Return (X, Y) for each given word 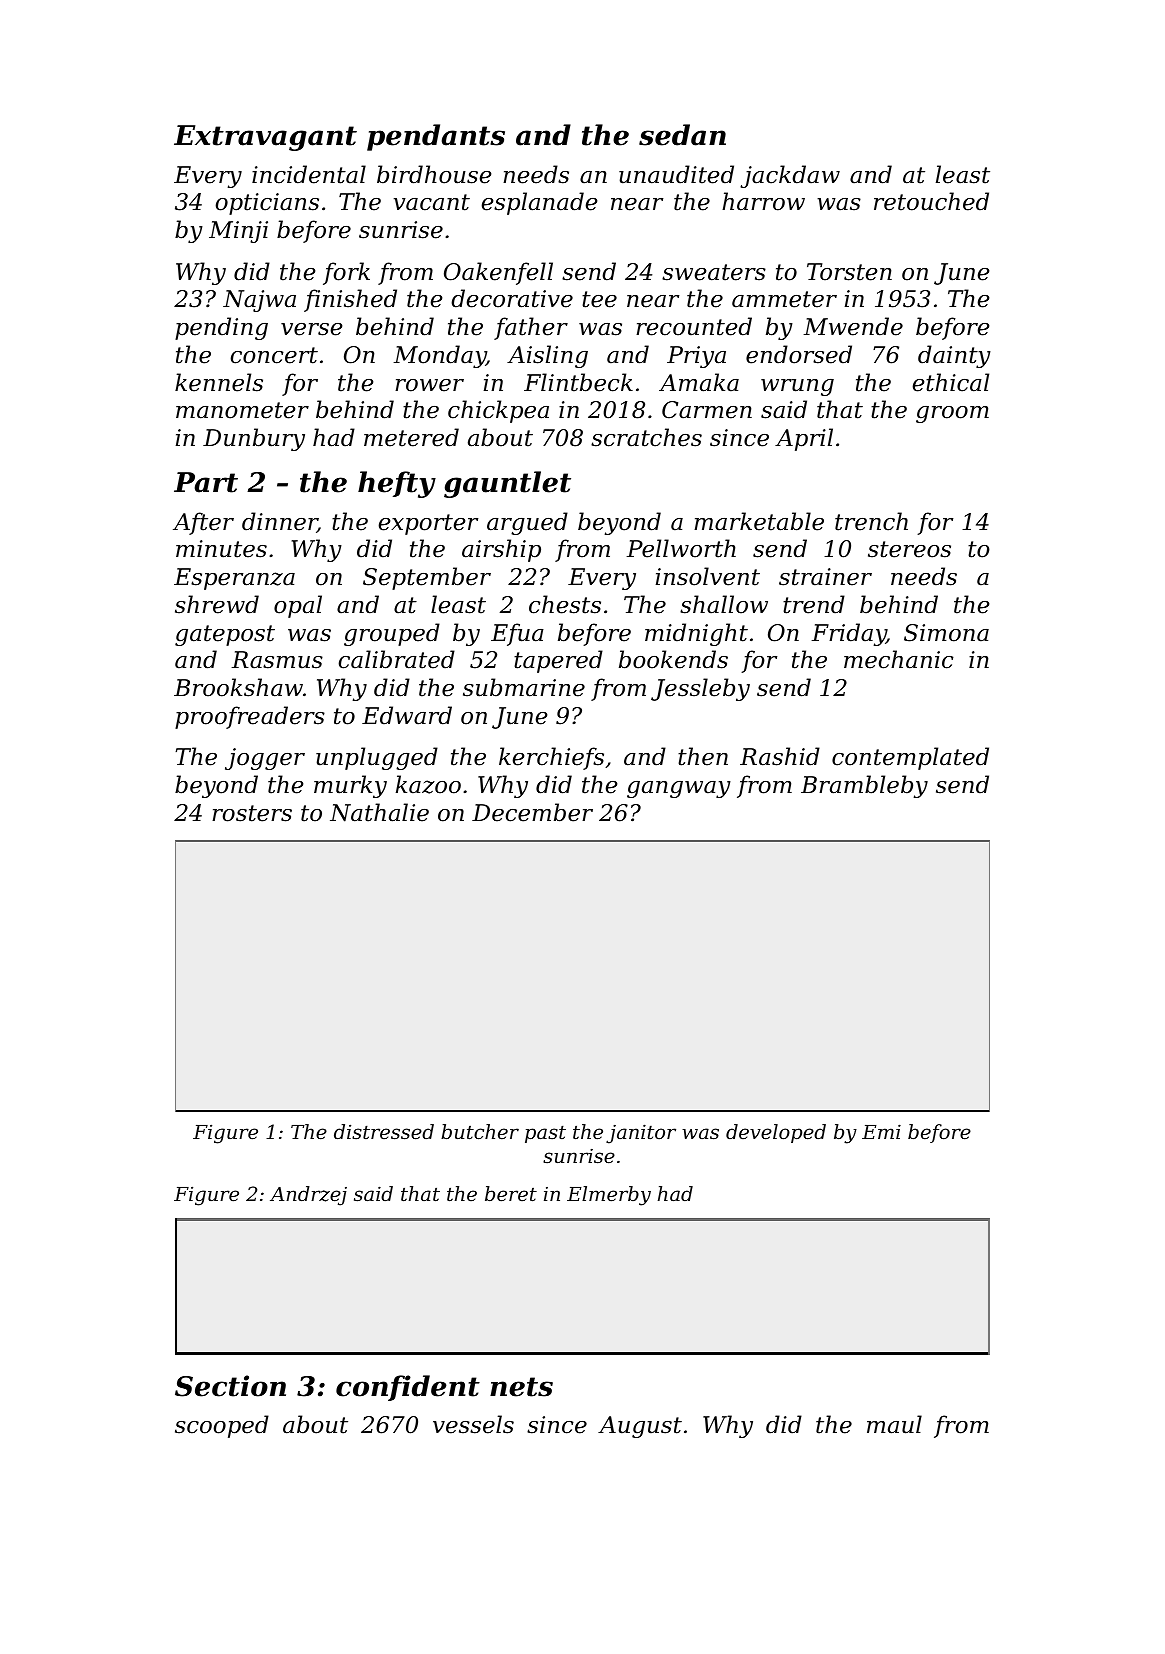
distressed (384, 1131)
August (640, 1427)
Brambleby (864, 786)
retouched (931, 201)
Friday (848, 634)
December (532, 812)
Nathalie (379, 812)
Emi (881, 1131)
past (545, 1134)
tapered (558, 661)
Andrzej (308, 1196)
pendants (436, 137)
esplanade (539, 203)
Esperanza (234, 579)
